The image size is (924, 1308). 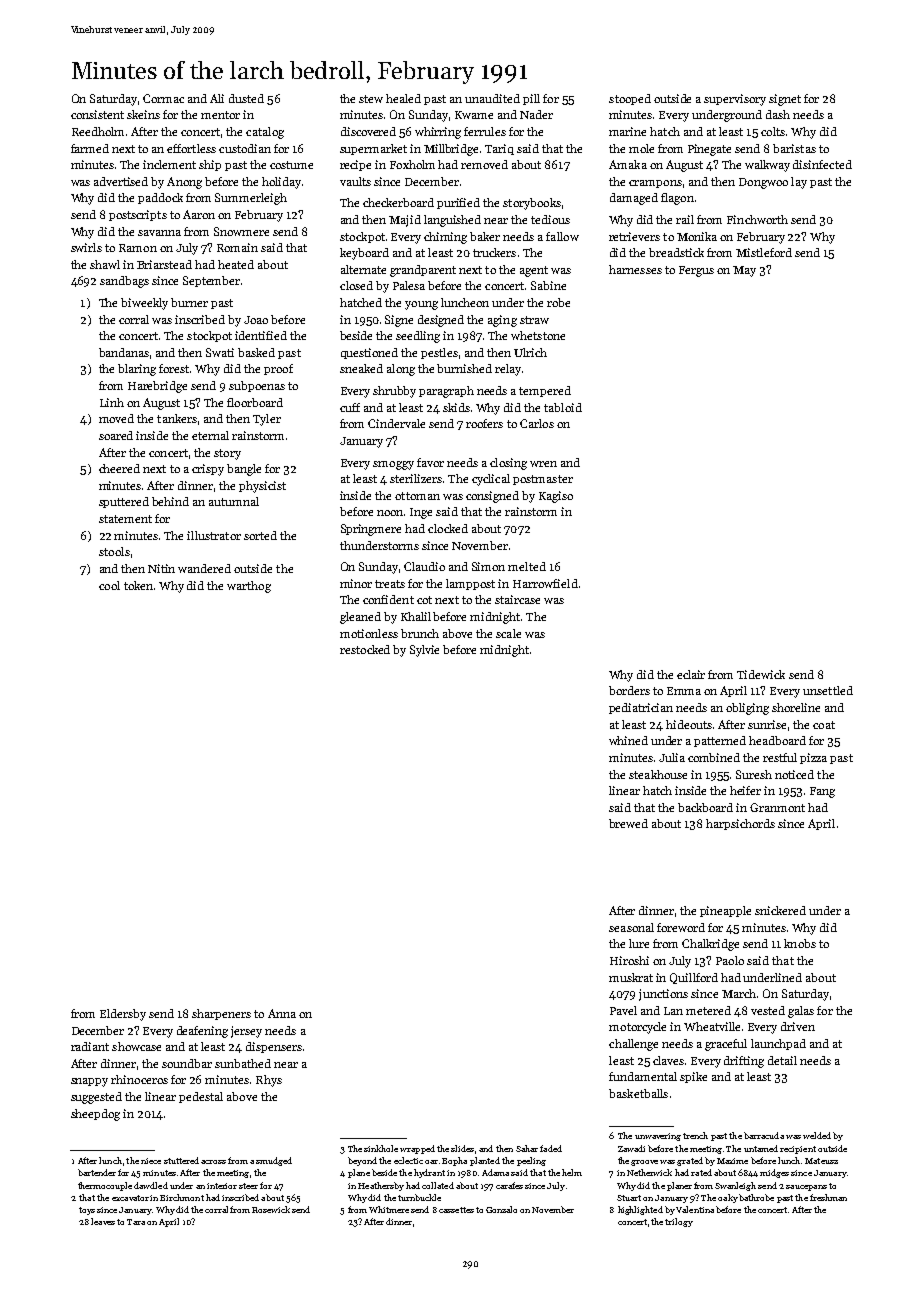 I want to click on burner, so click(x=189, y=302).
